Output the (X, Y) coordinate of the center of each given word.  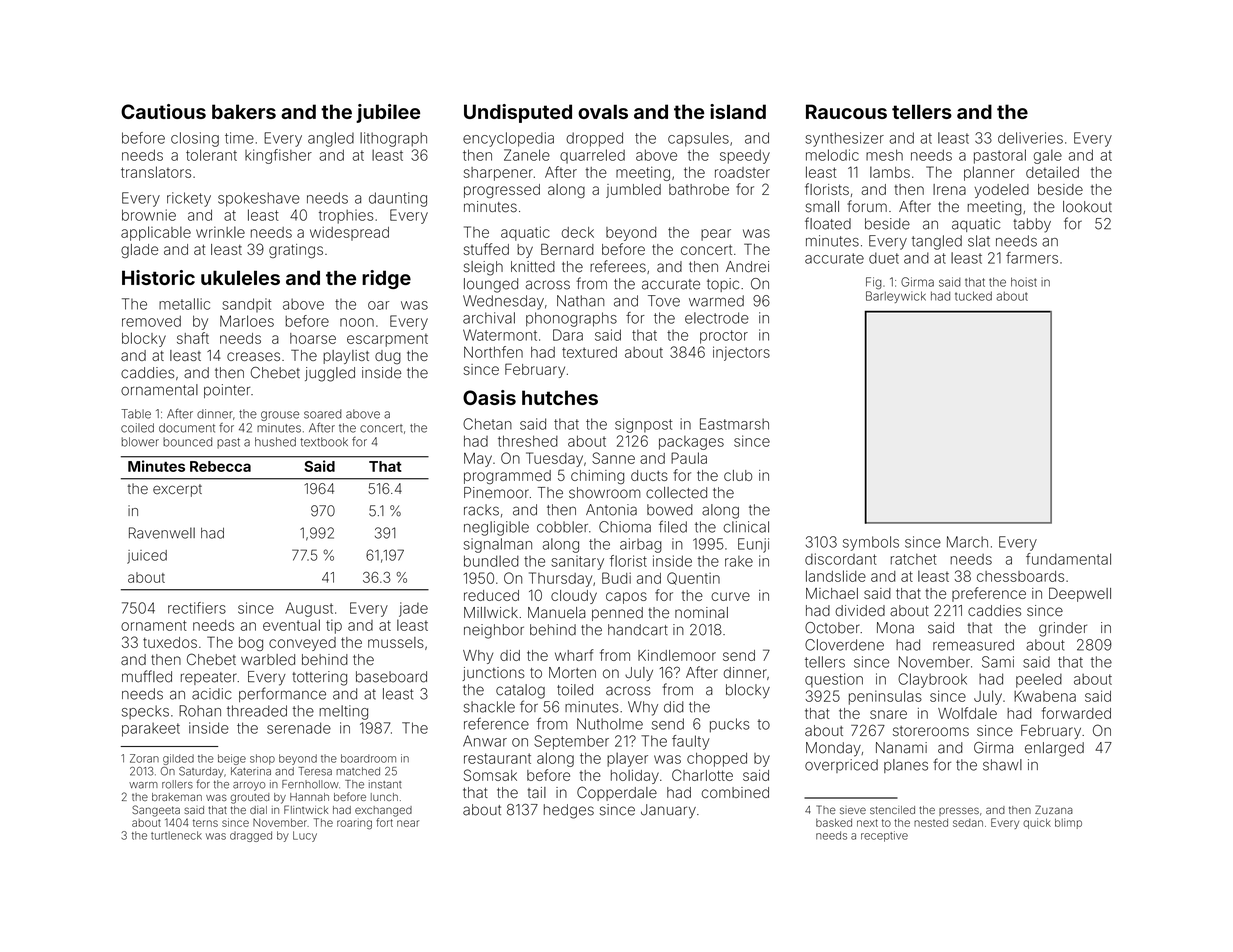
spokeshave (259, 199)
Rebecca (220, 466)
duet (884, 258)
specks (145, 712)
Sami (998, 662)
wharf (574, 655)
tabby (1032, 225)
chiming (597, 477)
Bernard (567, 249)
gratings (296, 251)
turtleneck (176, 835)
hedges (569, 811)
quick (1037, 823)
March (967, 542)
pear (716, 235)
